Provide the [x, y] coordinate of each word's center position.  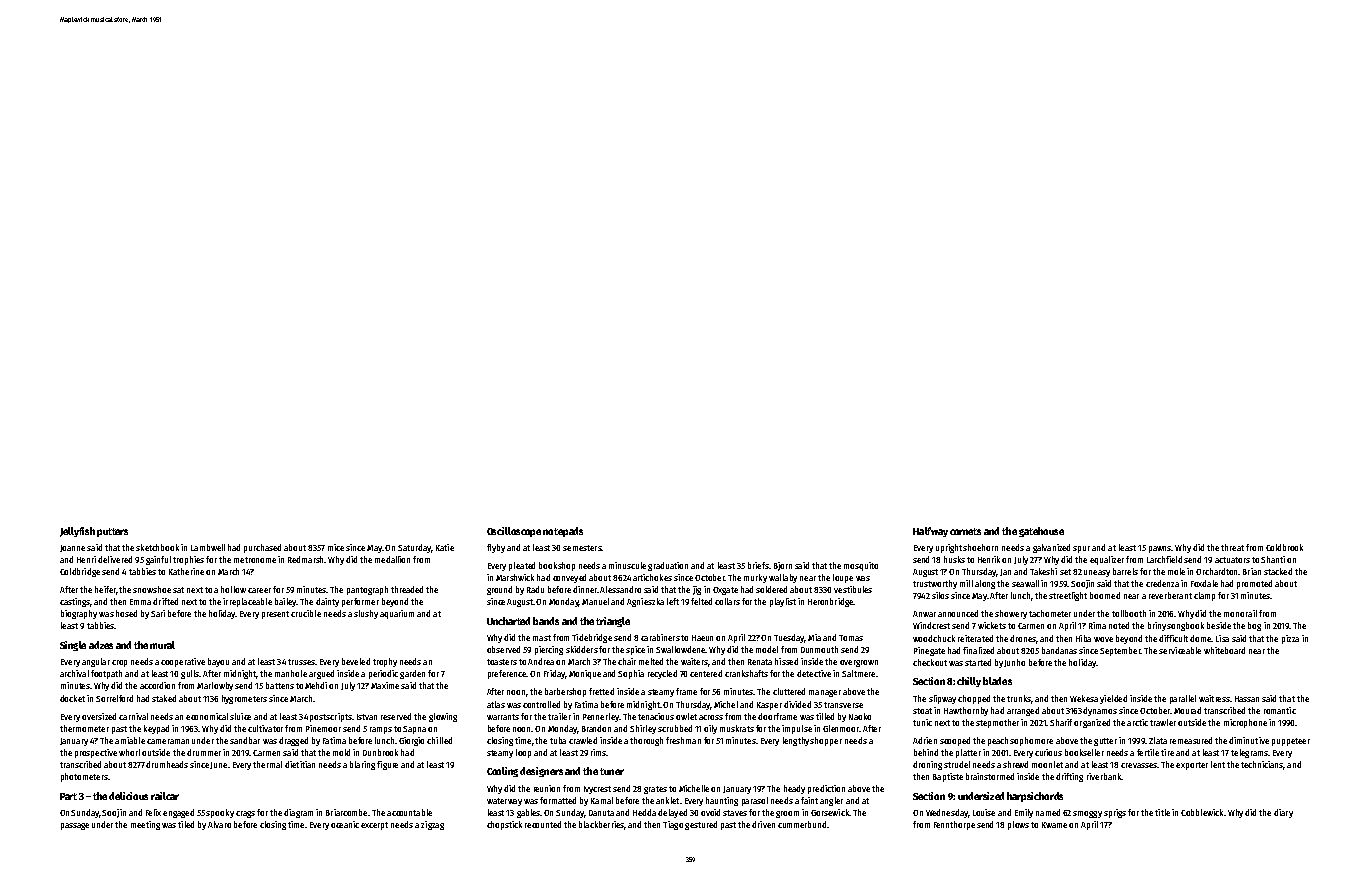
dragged [293, 741]
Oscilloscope [514, 532]
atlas [496, 704]
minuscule [627, 565]
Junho [1014, 663]
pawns [1160, 549]
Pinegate [929, 651]
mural [162, 645]
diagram [298, 813]
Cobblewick [1202, 812]
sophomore [1031, 741]
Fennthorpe [954, 825]
